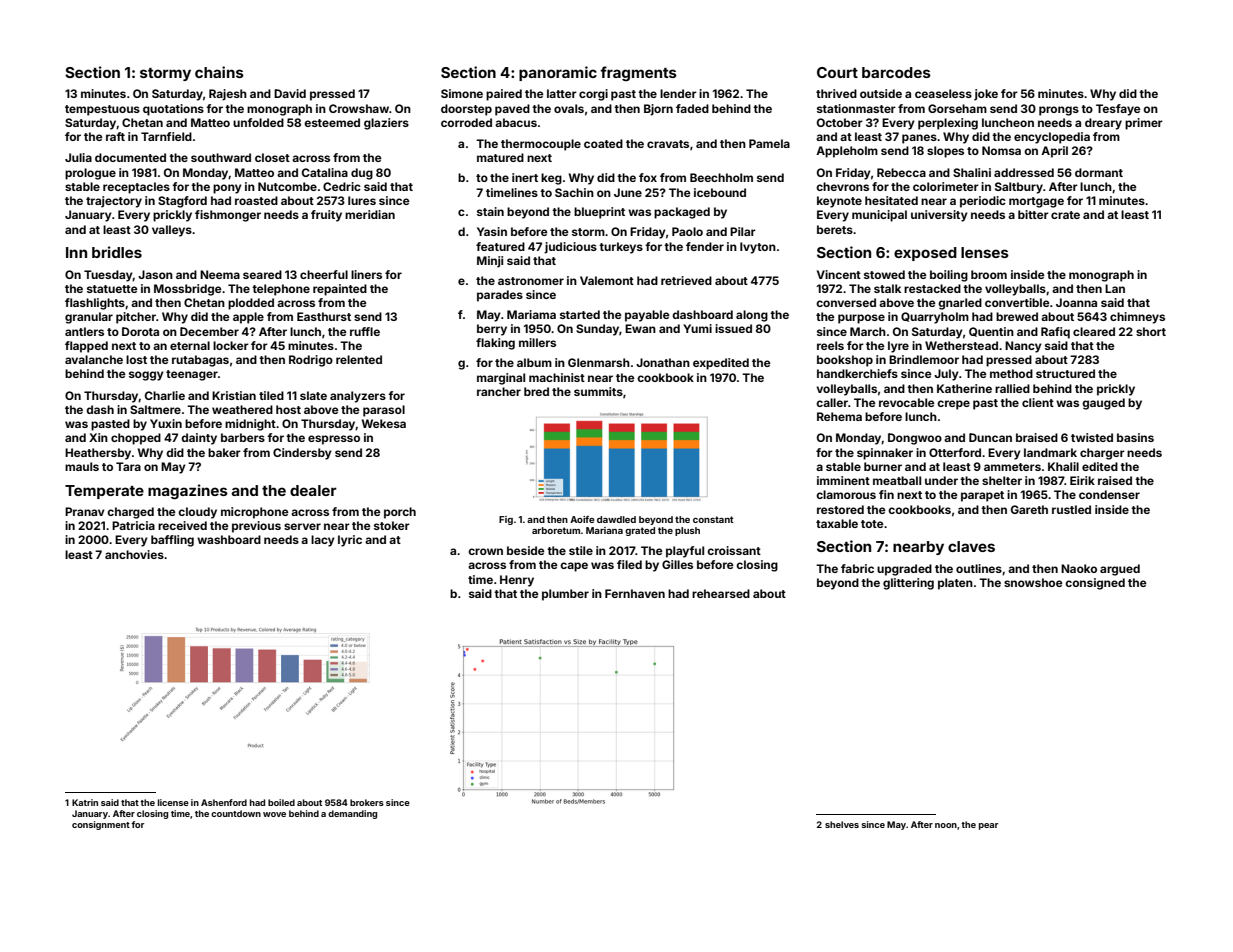 The width and height of the image is (1233, 952). Describe the element at coordinates (721, 593) in the image. I see `rehearsed` at that location.
